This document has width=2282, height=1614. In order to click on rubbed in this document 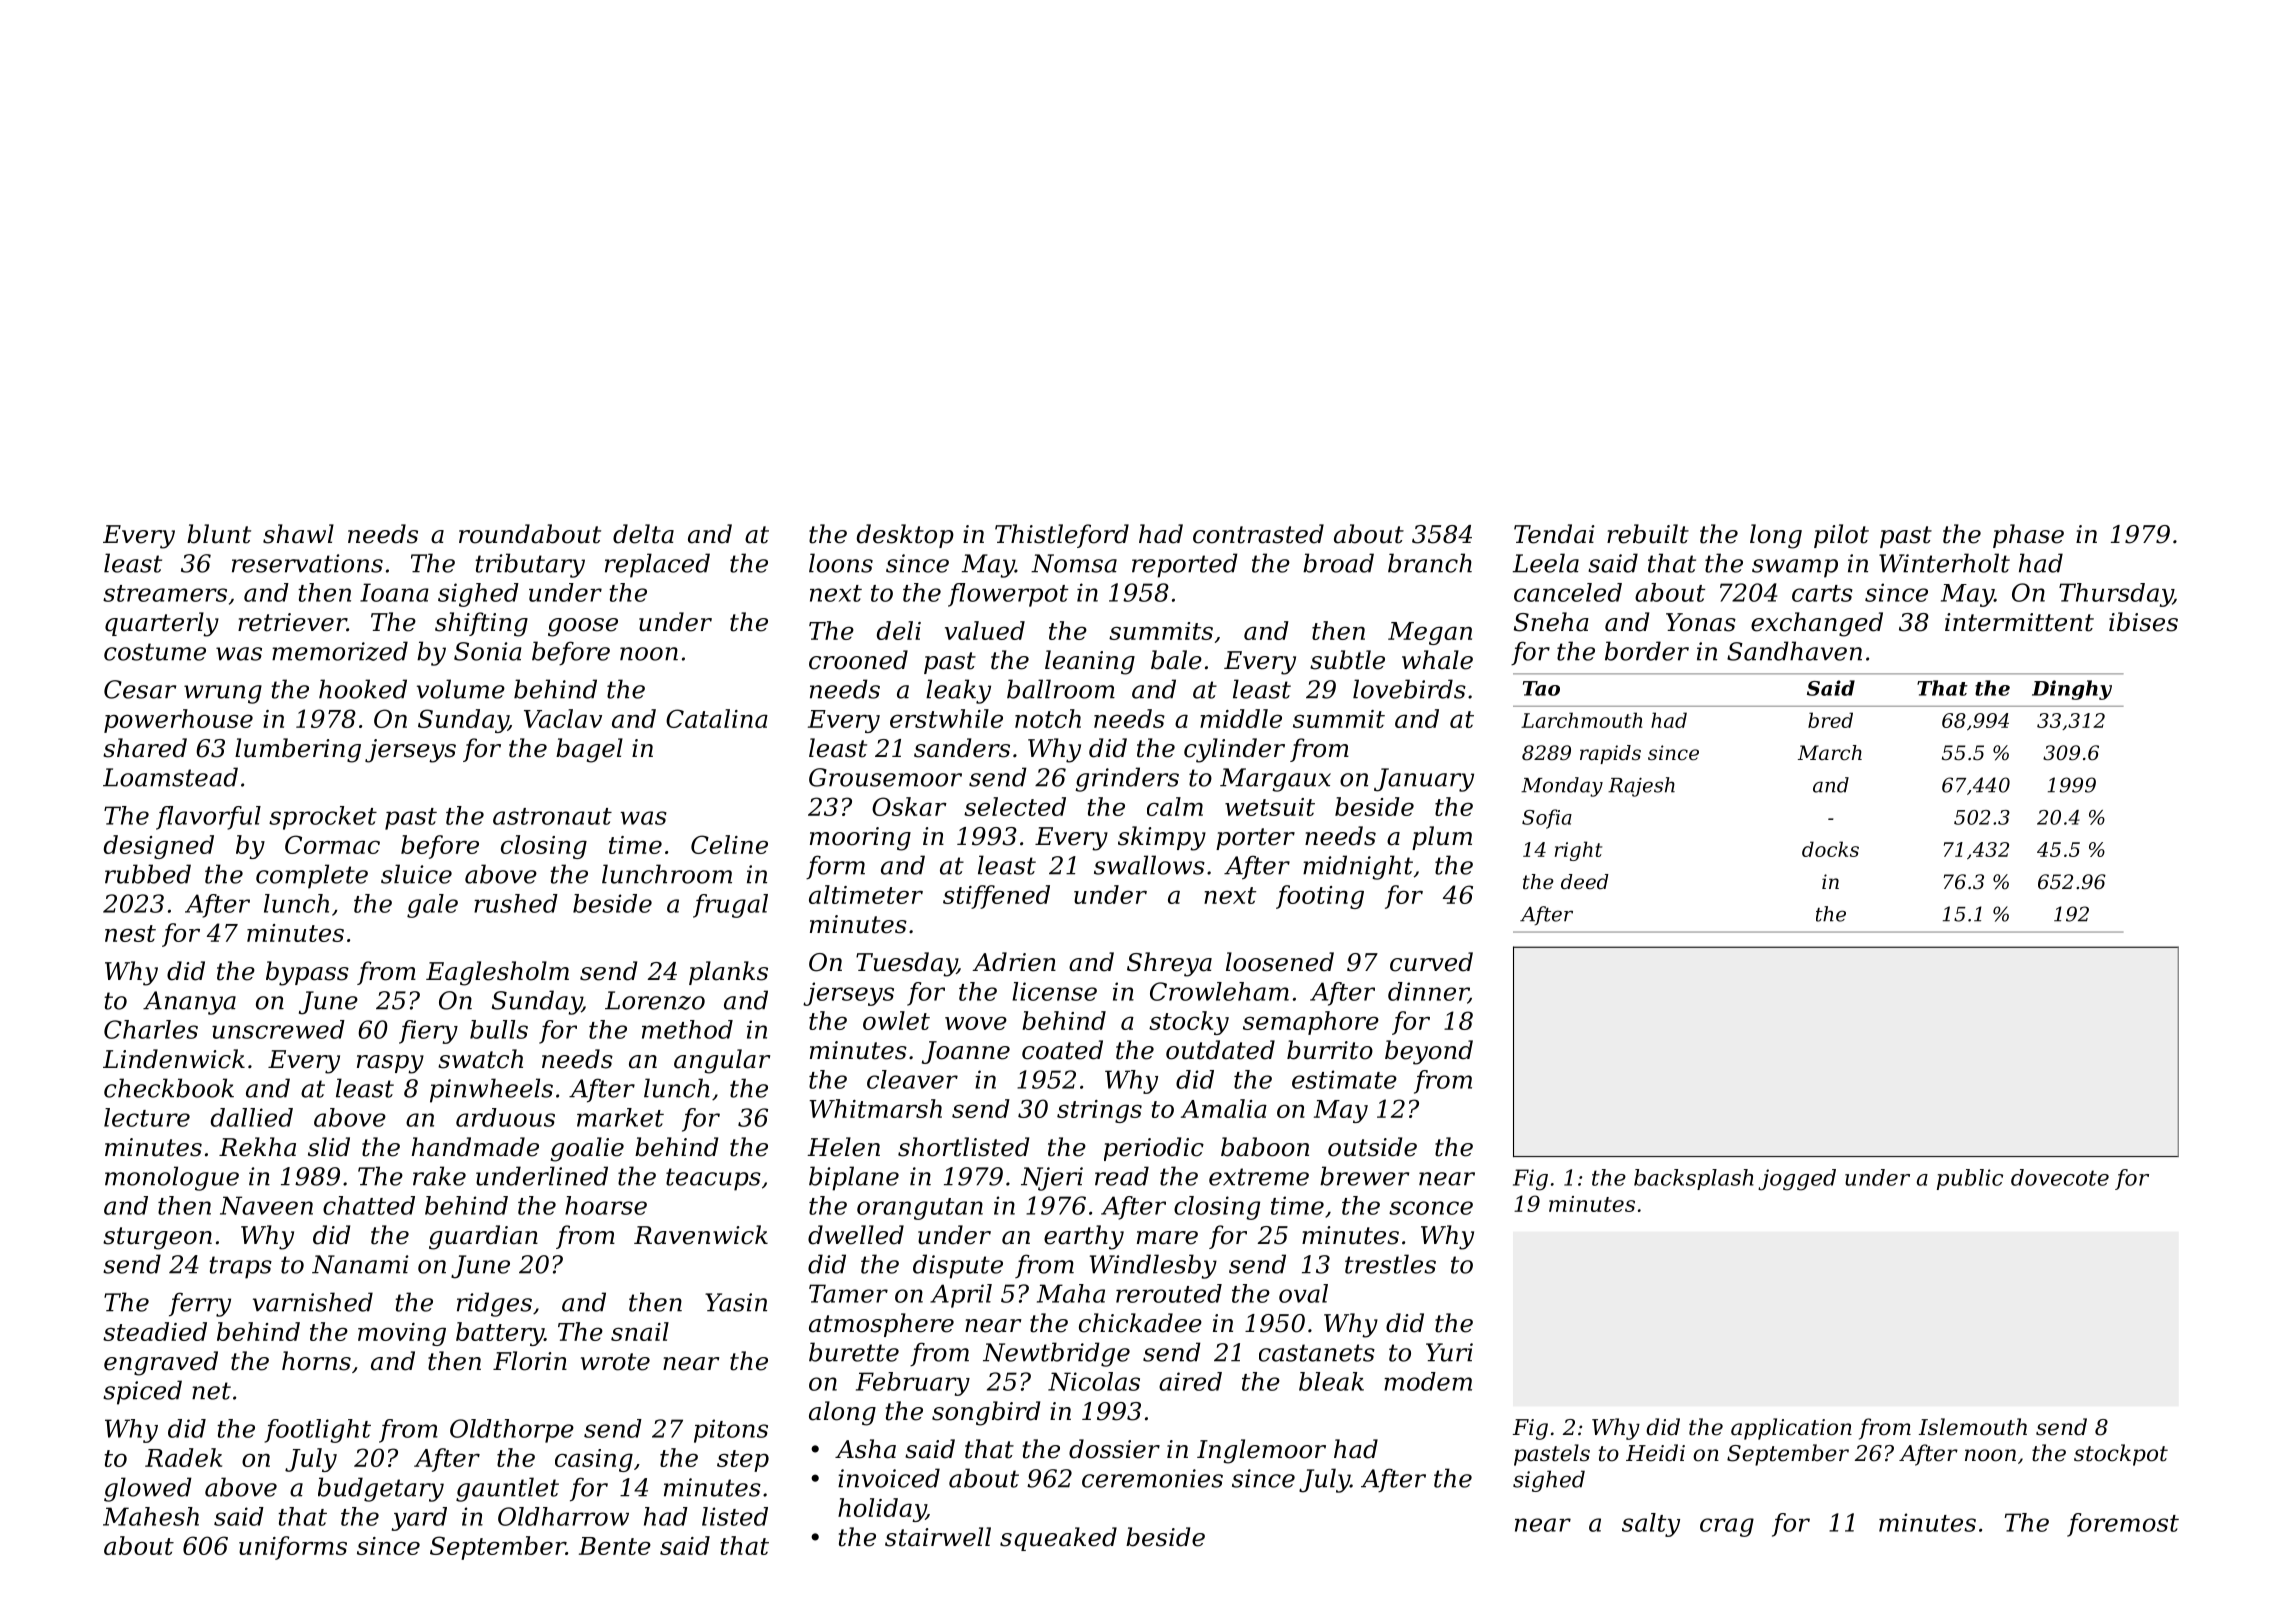, I will do `click(148, 874)`.
